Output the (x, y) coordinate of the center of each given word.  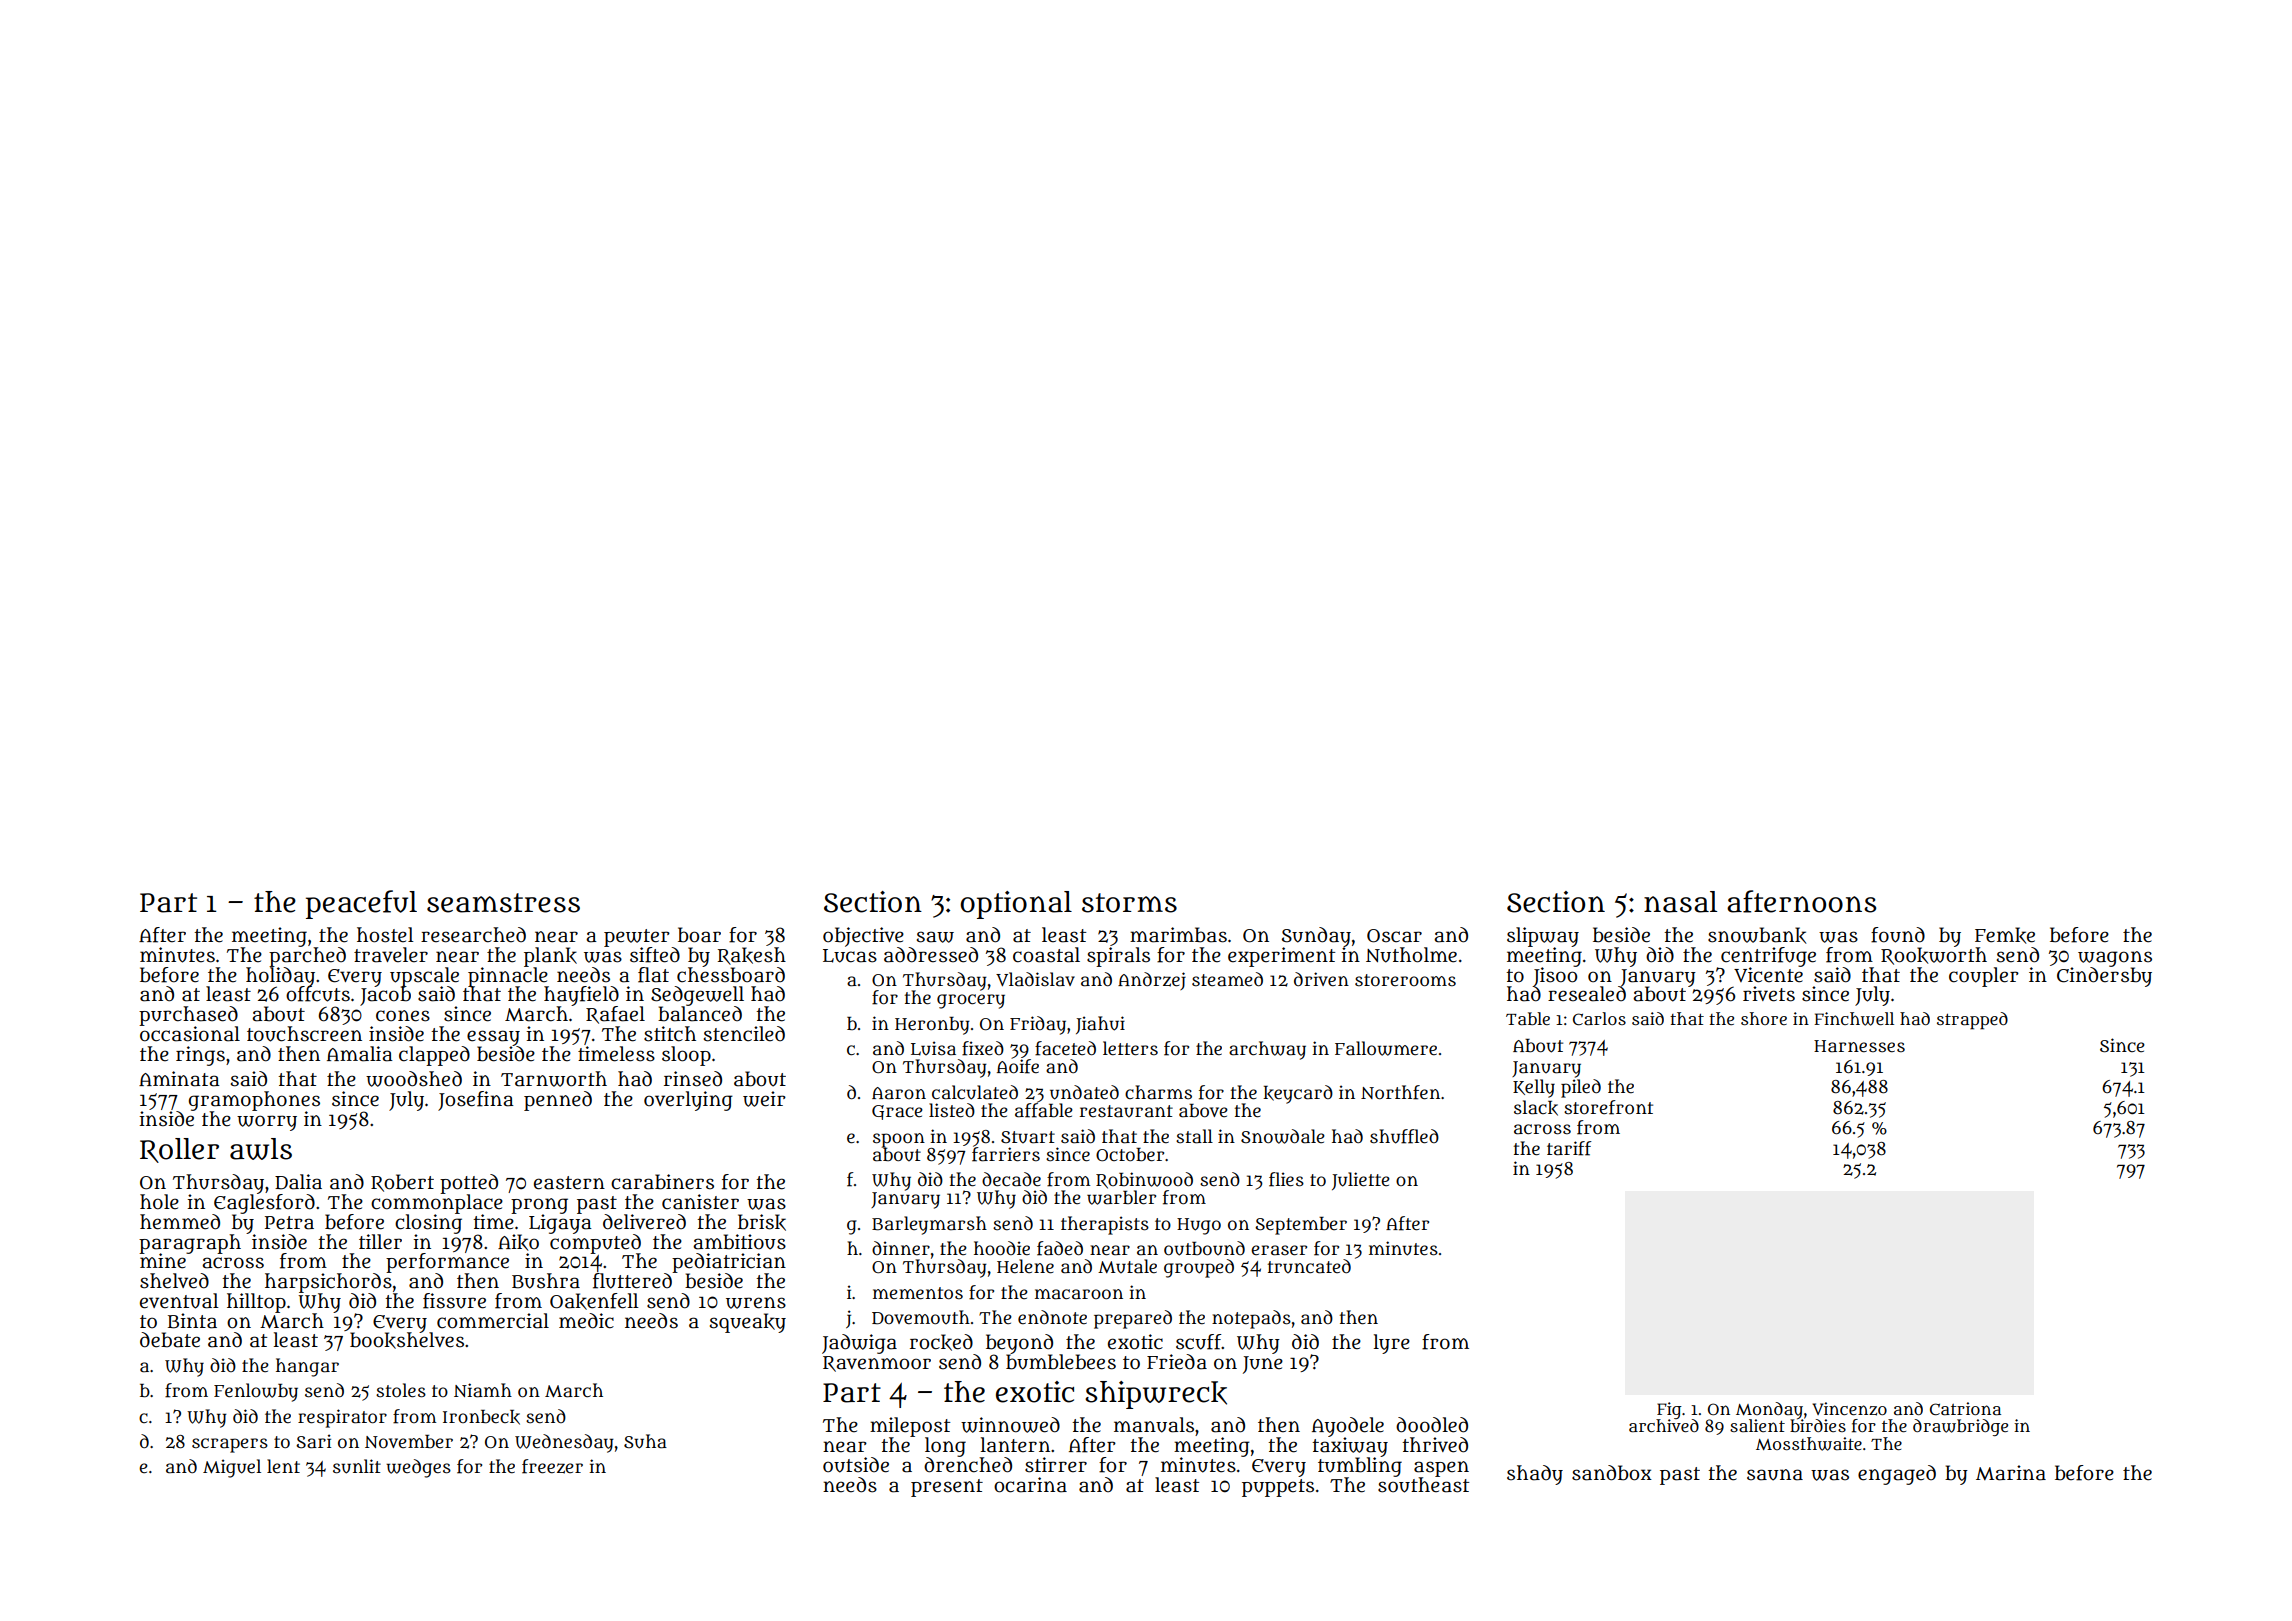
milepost (910, 1427)
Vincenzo (1849, 1409)
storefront (1608, 1107)
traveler (391, 955)
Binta (192, 1321)
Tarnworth (554, 1079)
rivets (1769, 994)
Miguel (232, 1468)
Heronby (932, 1026)
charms (1158, 1092)
